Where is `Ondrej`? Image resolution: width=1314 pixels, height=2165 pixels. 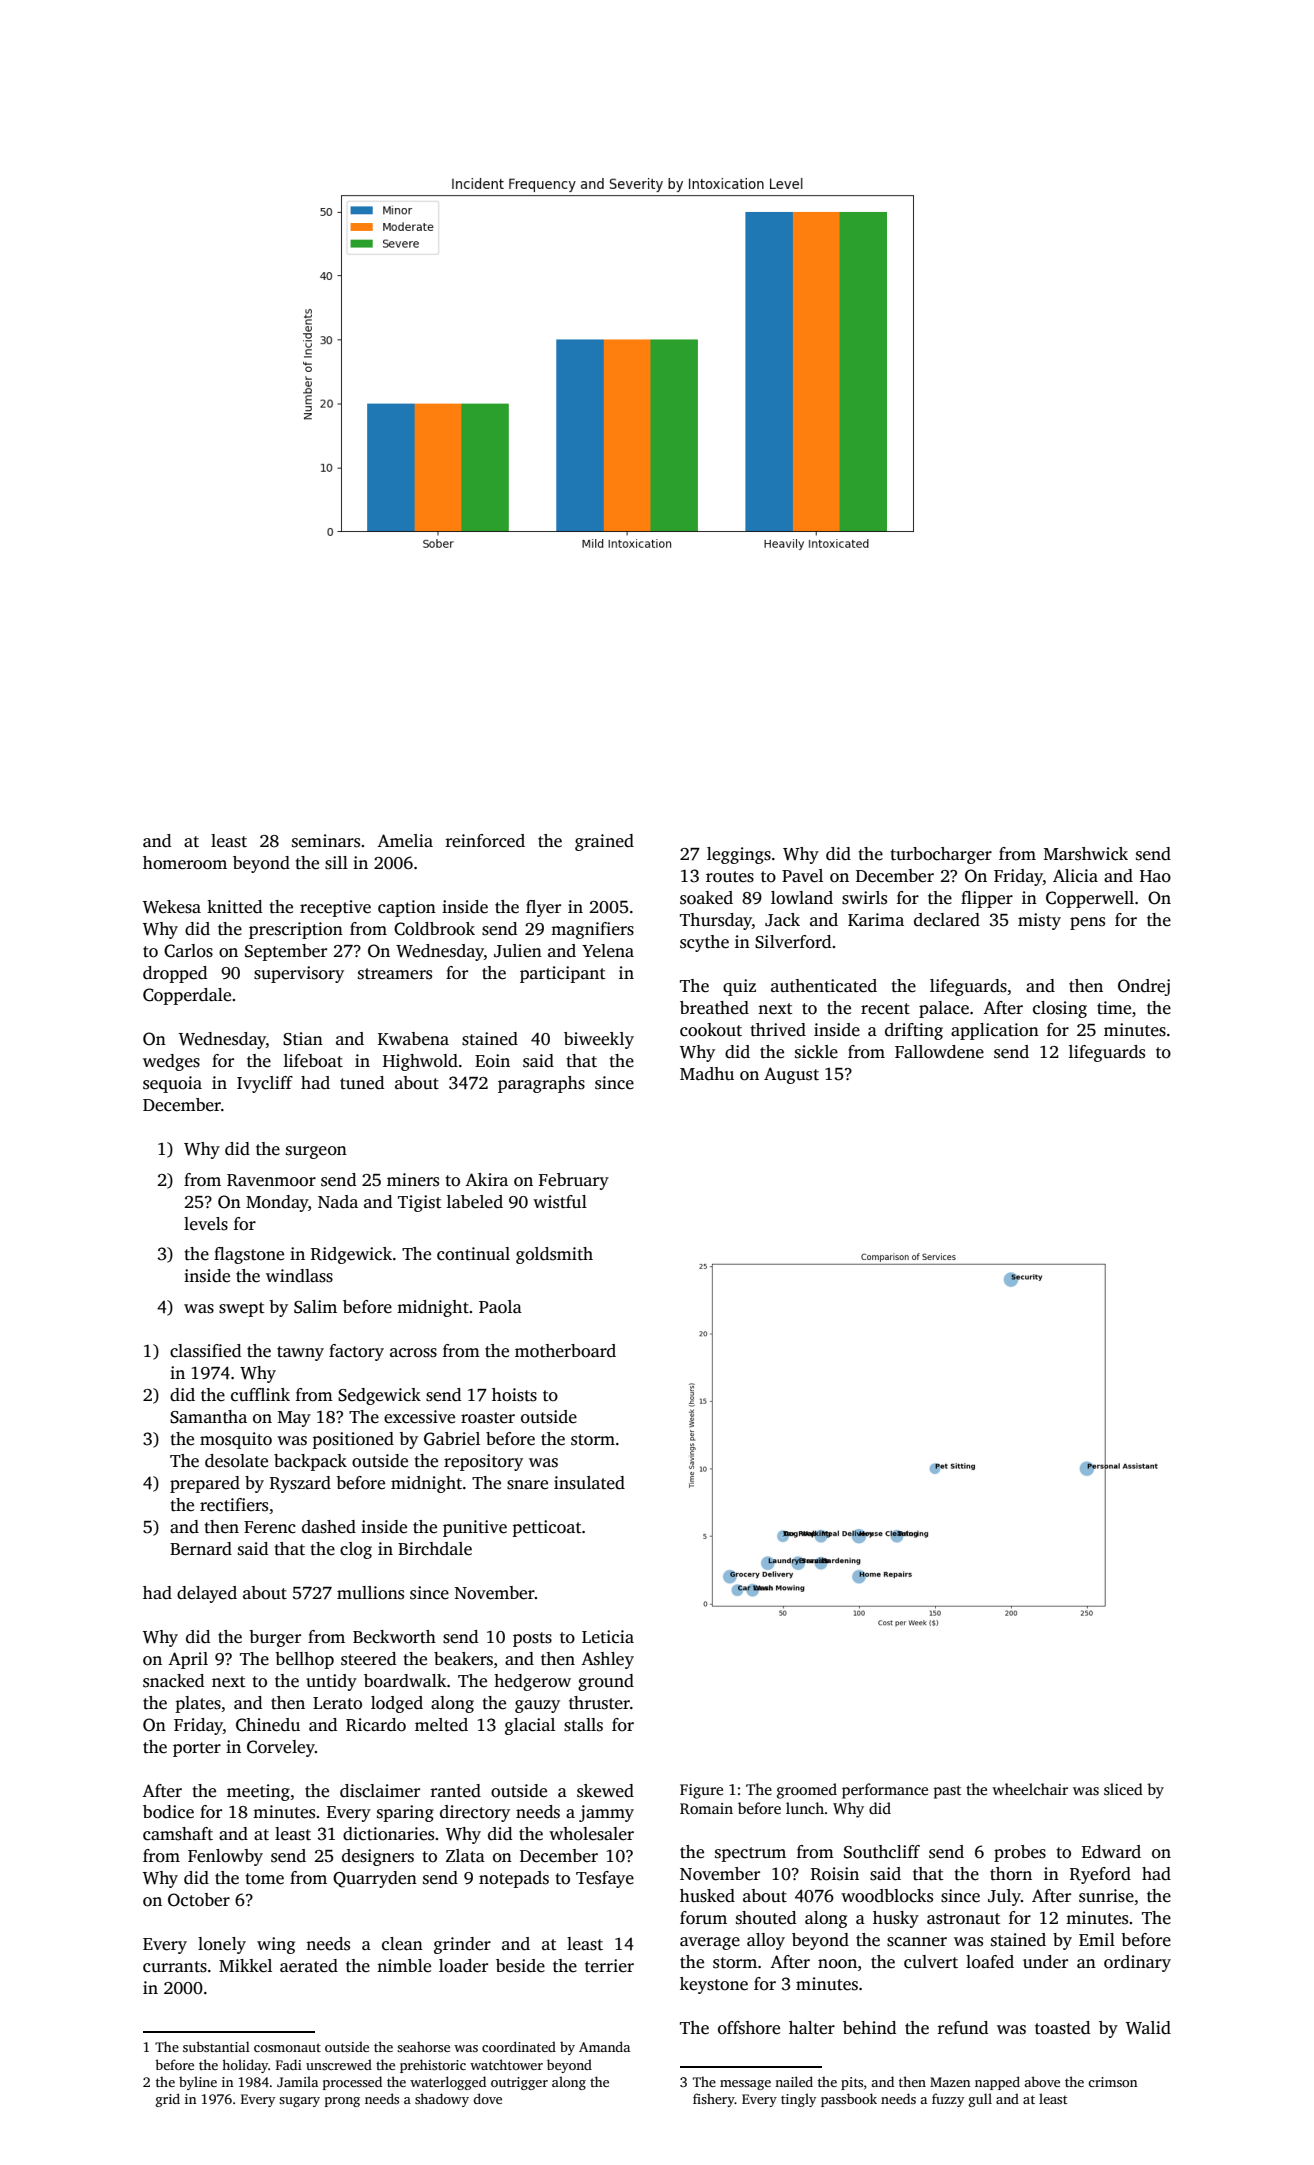 Ondrej is located at coordinates (1144, 987).
